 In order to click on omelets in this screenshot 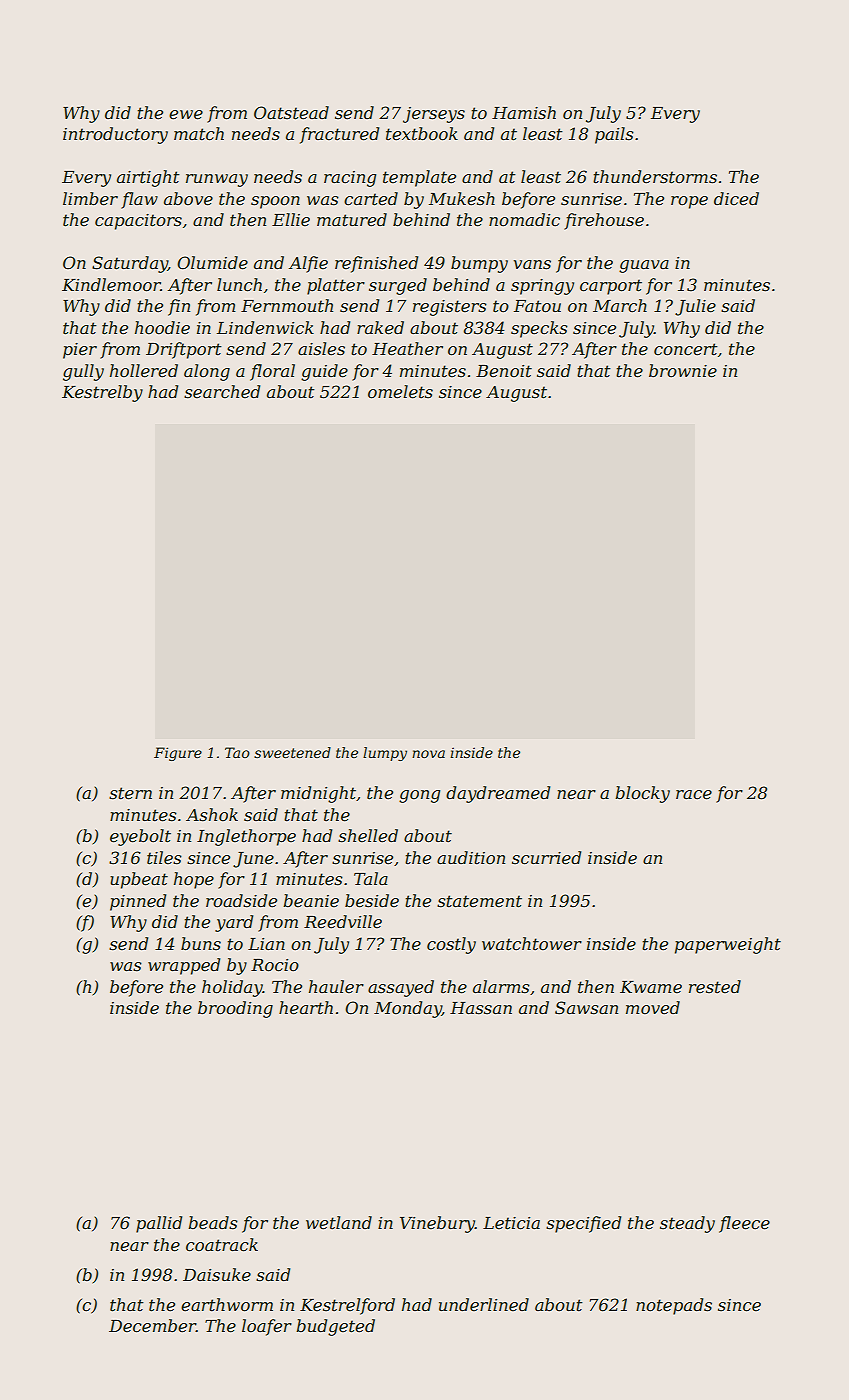, I will do `click(400, 391)`.
